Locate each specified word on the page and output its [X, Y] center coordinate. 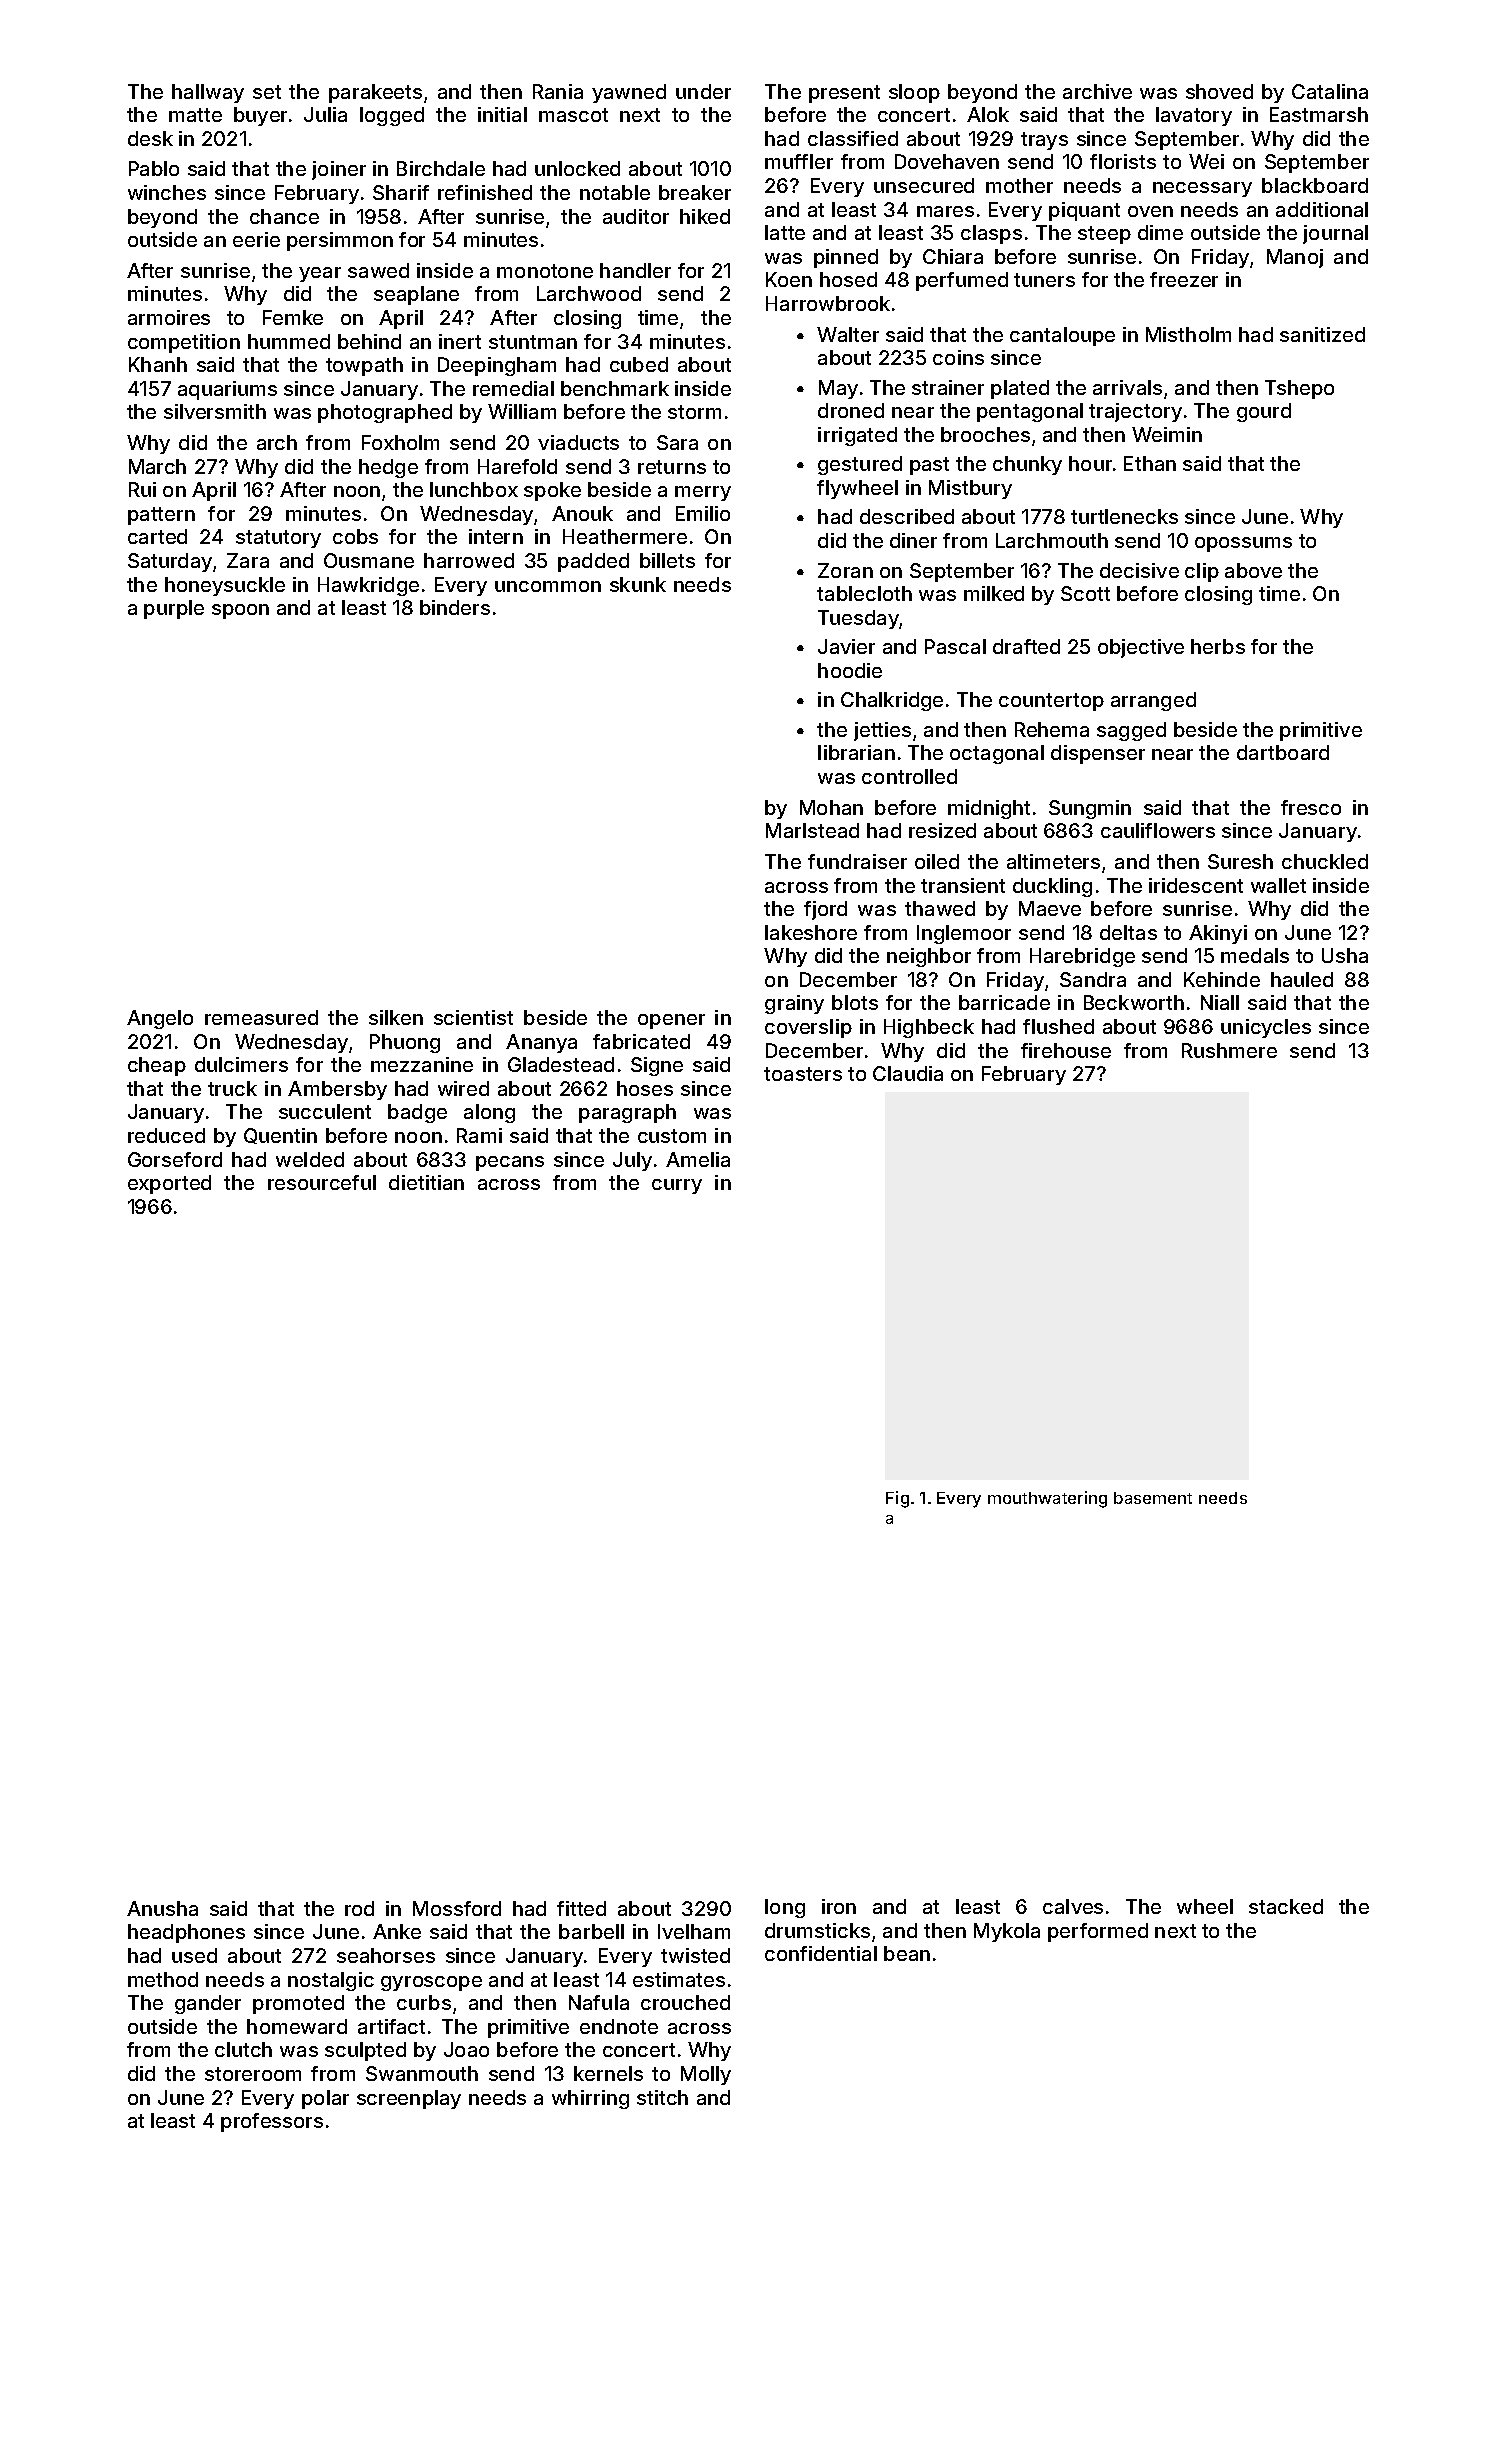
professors [272, 2122]
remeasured [261, 1017]
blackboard [1315, 185]
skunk [638, 584]
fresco [1311, 807]
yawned [629, 93]
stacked [1286, 1906]
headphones [186, 1933]
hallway [208, 93]
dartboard [1283, 752]
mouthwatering [1047, 1499]
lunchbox [474, 489]
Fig [897, 1499]
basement [1153, 1498]
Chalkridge [892, 701]
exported [169, 1184]
